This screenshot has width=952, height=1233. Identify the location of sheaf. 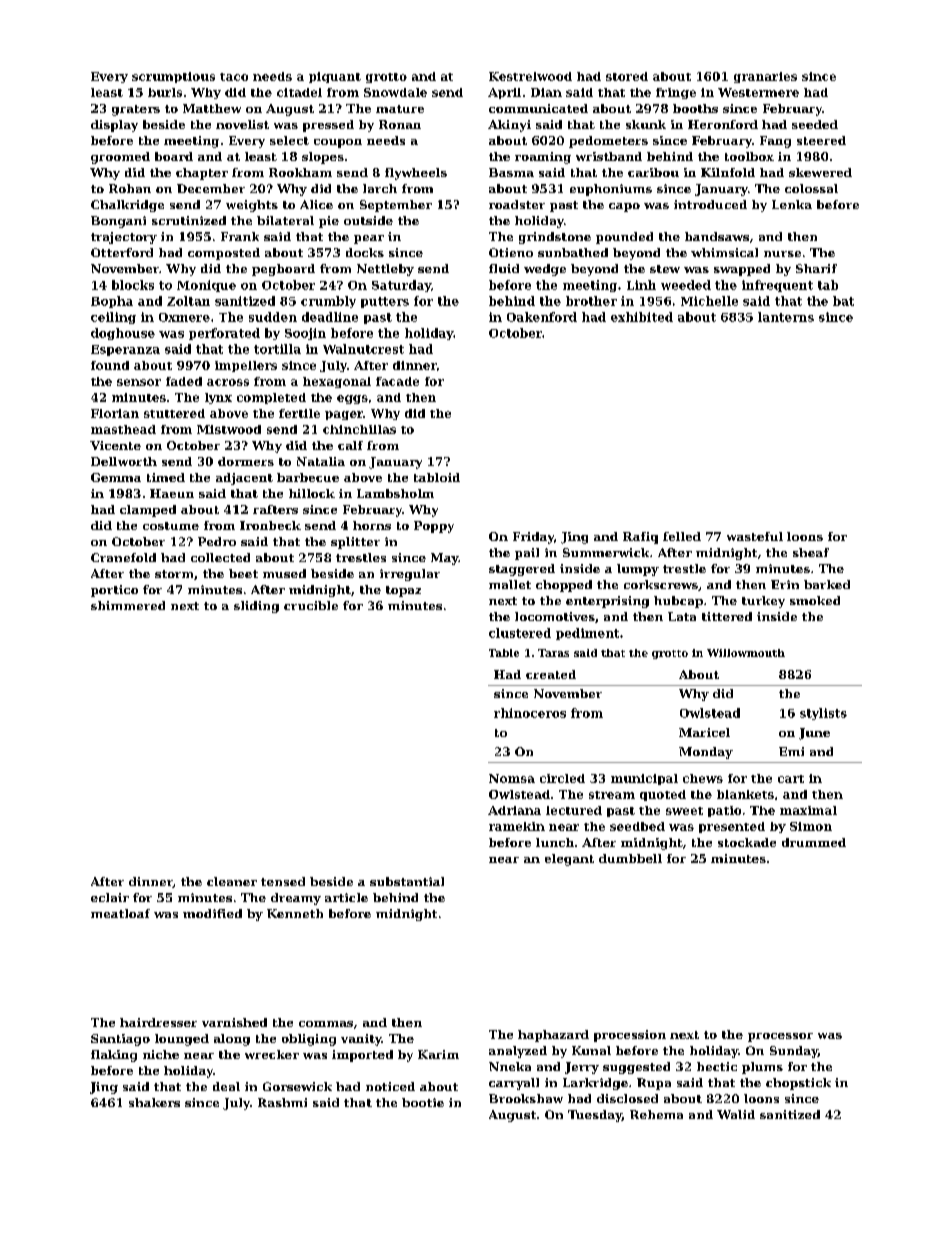
(811, 552).
